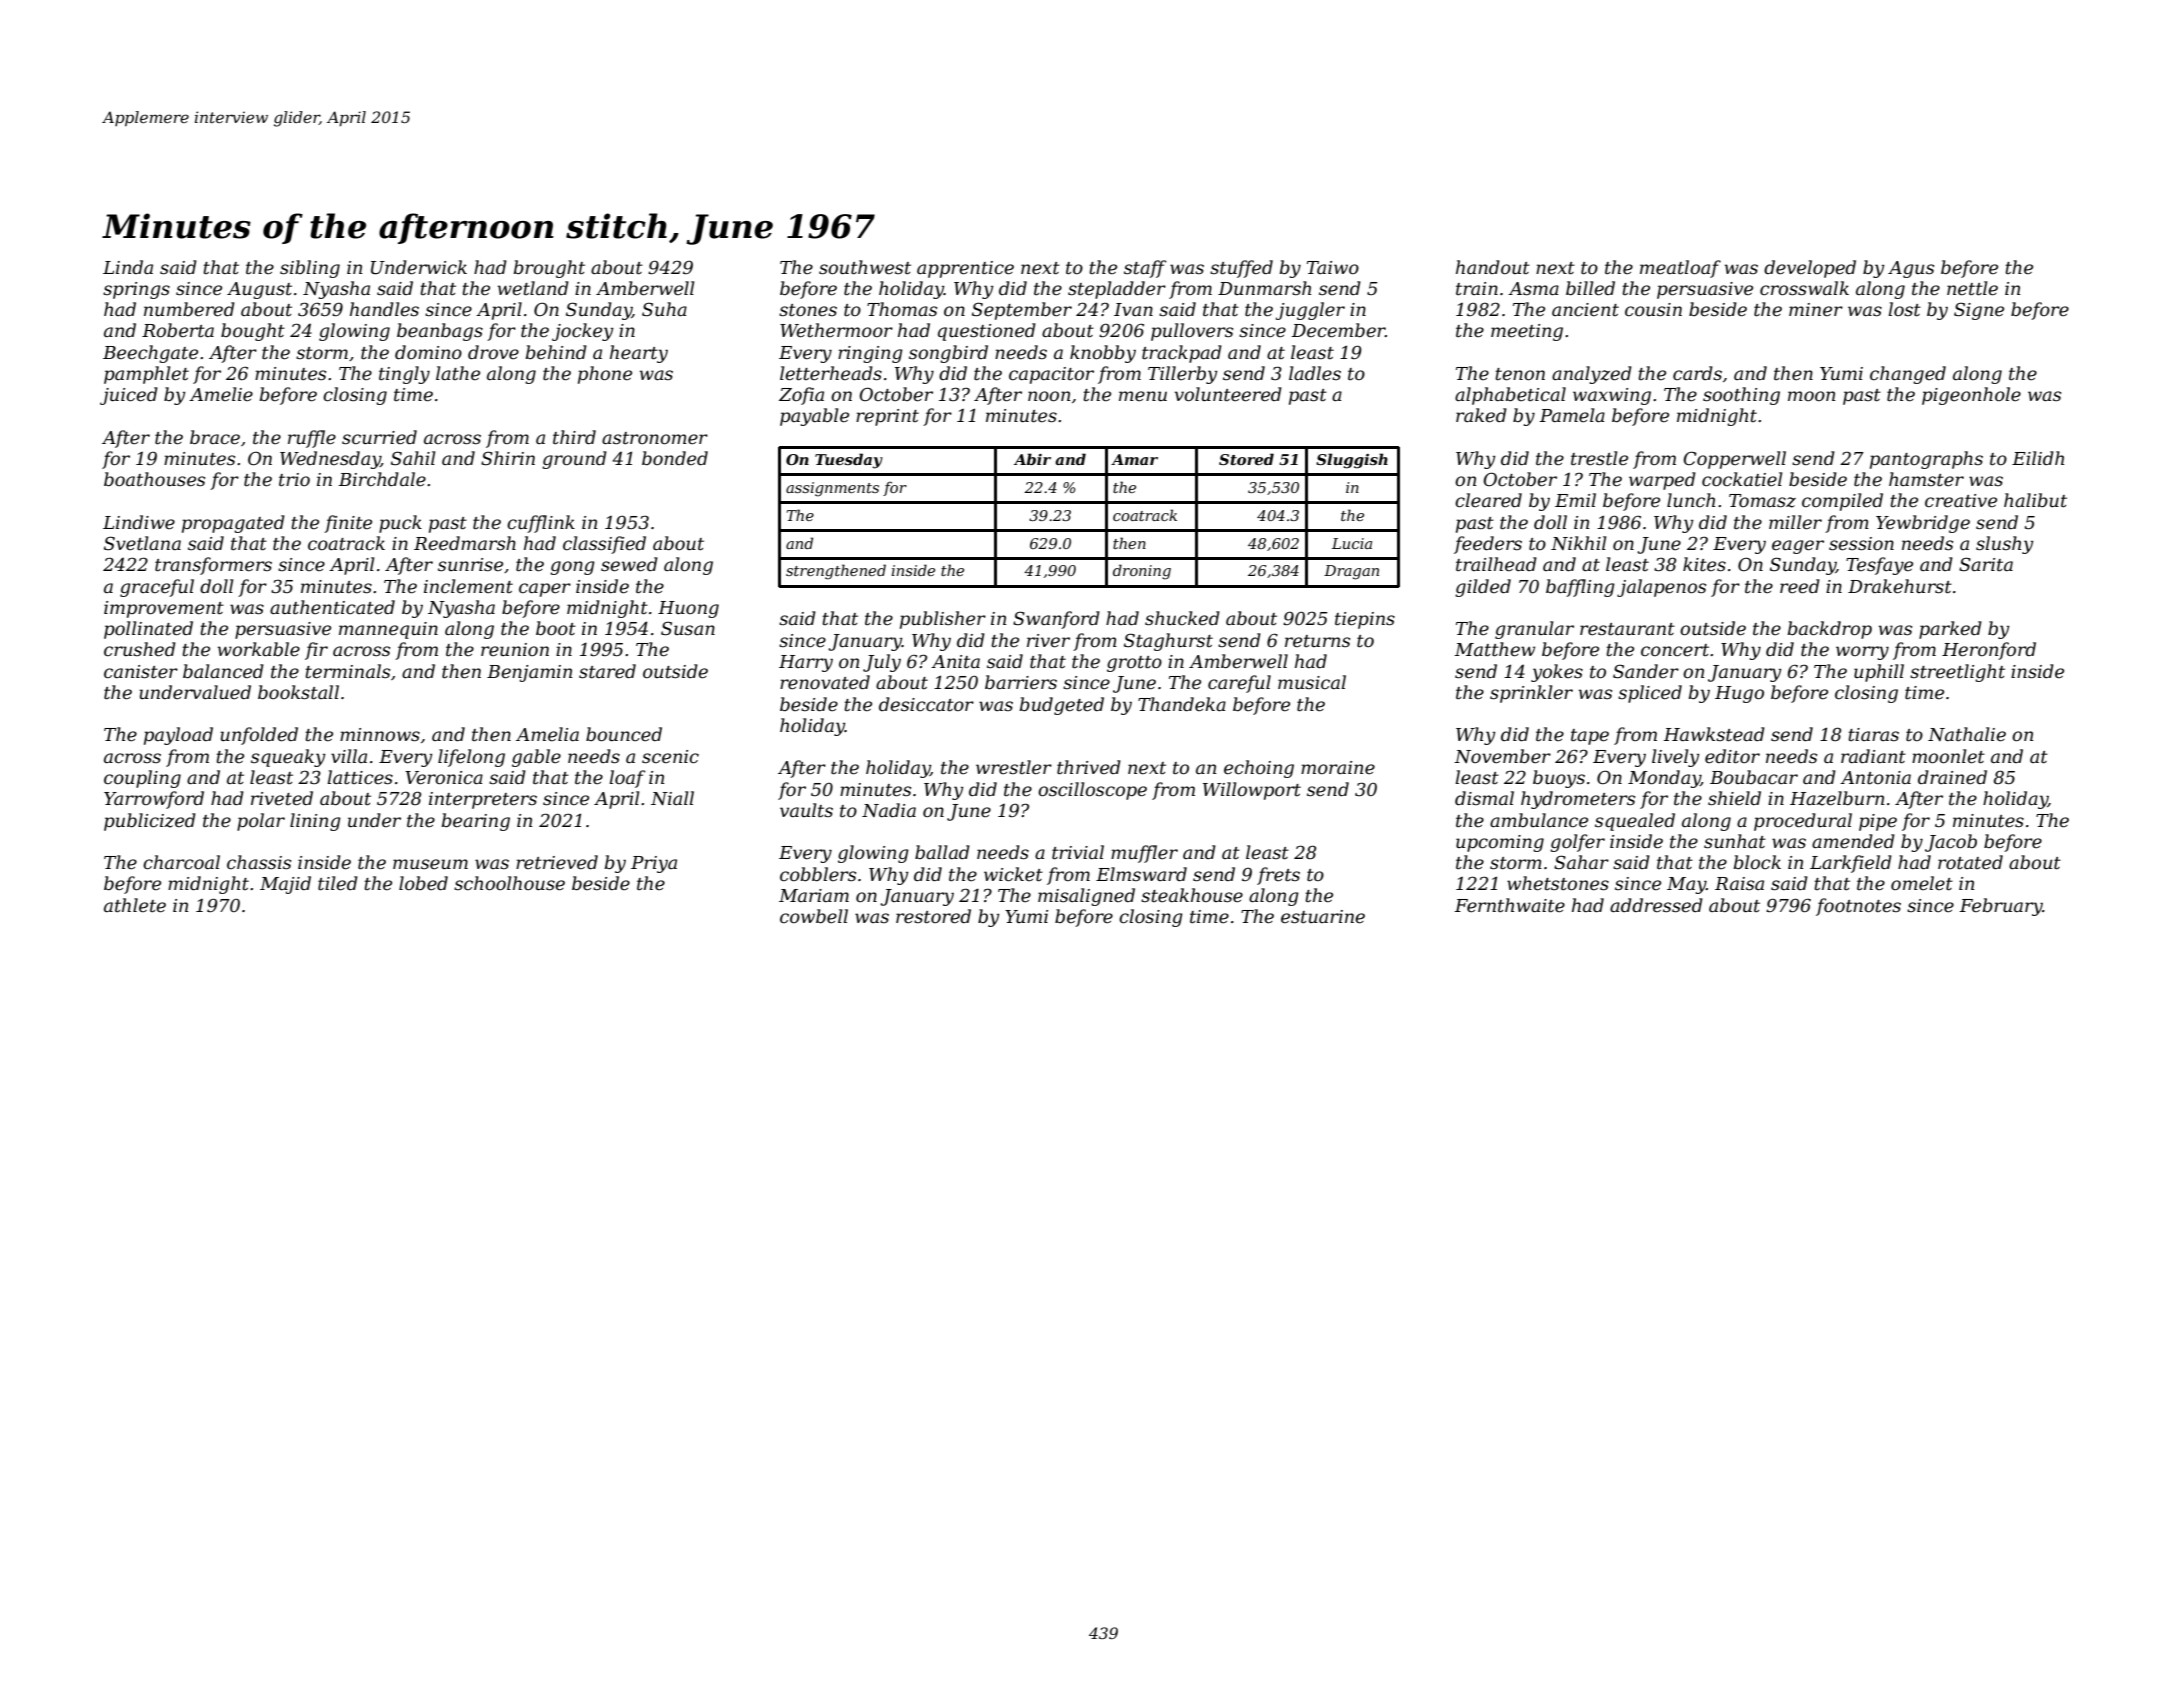 This image has height=1683, width=2178. I want to click on cowbell, so click(814, 916).
